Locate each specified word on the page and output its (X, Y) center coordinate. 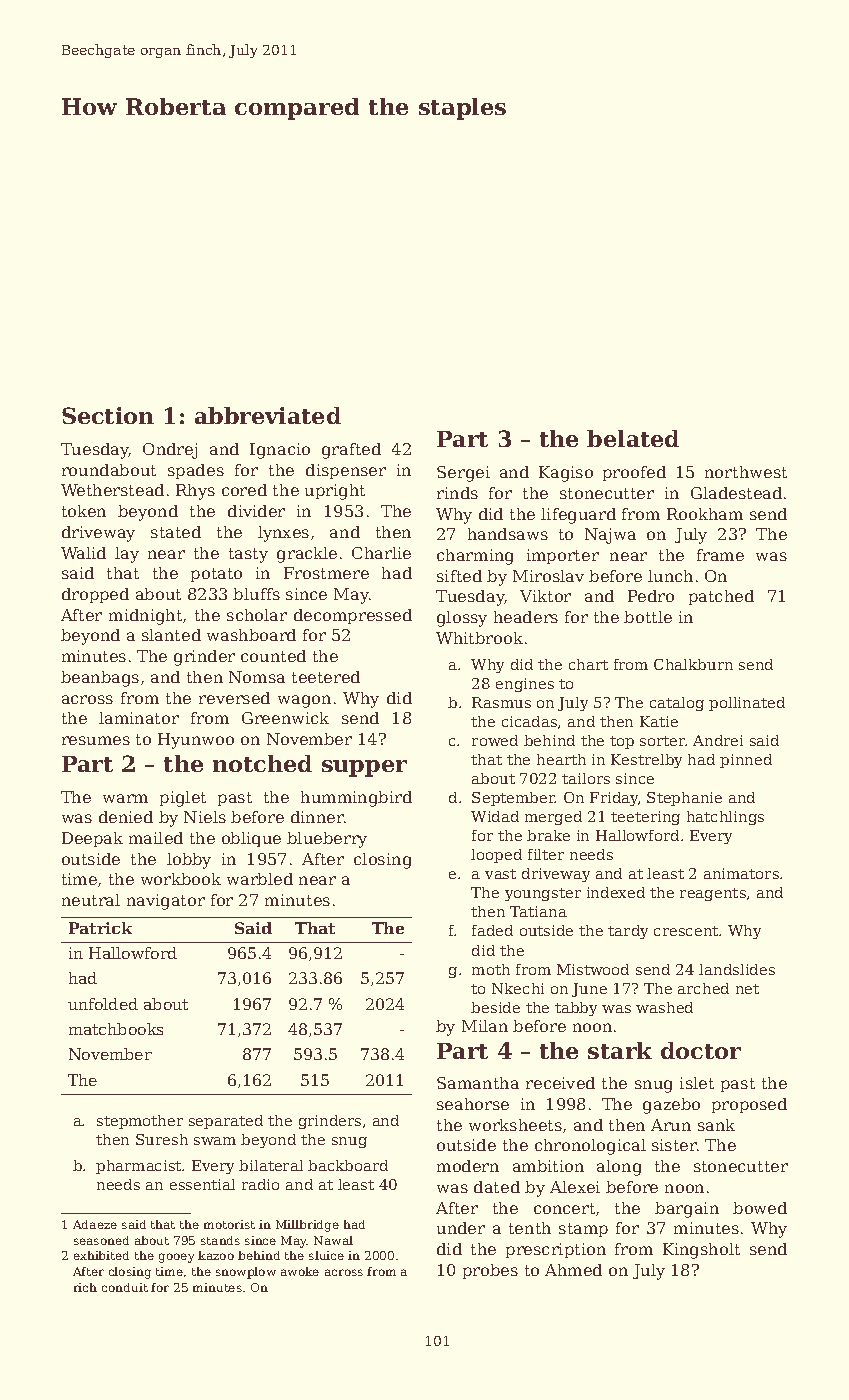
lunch (670, 576)
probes (490, 1271)
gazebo (671, 1106)
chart (588, 664)
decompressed (353, 616)
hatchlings (725, 818)
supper (364, 768)
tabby (576, 1009)
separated (226, 1122)
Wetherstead (112, 490)
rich (85, 1287)
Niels (205, 817)
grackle (307, 555)
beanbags (100, 679)
